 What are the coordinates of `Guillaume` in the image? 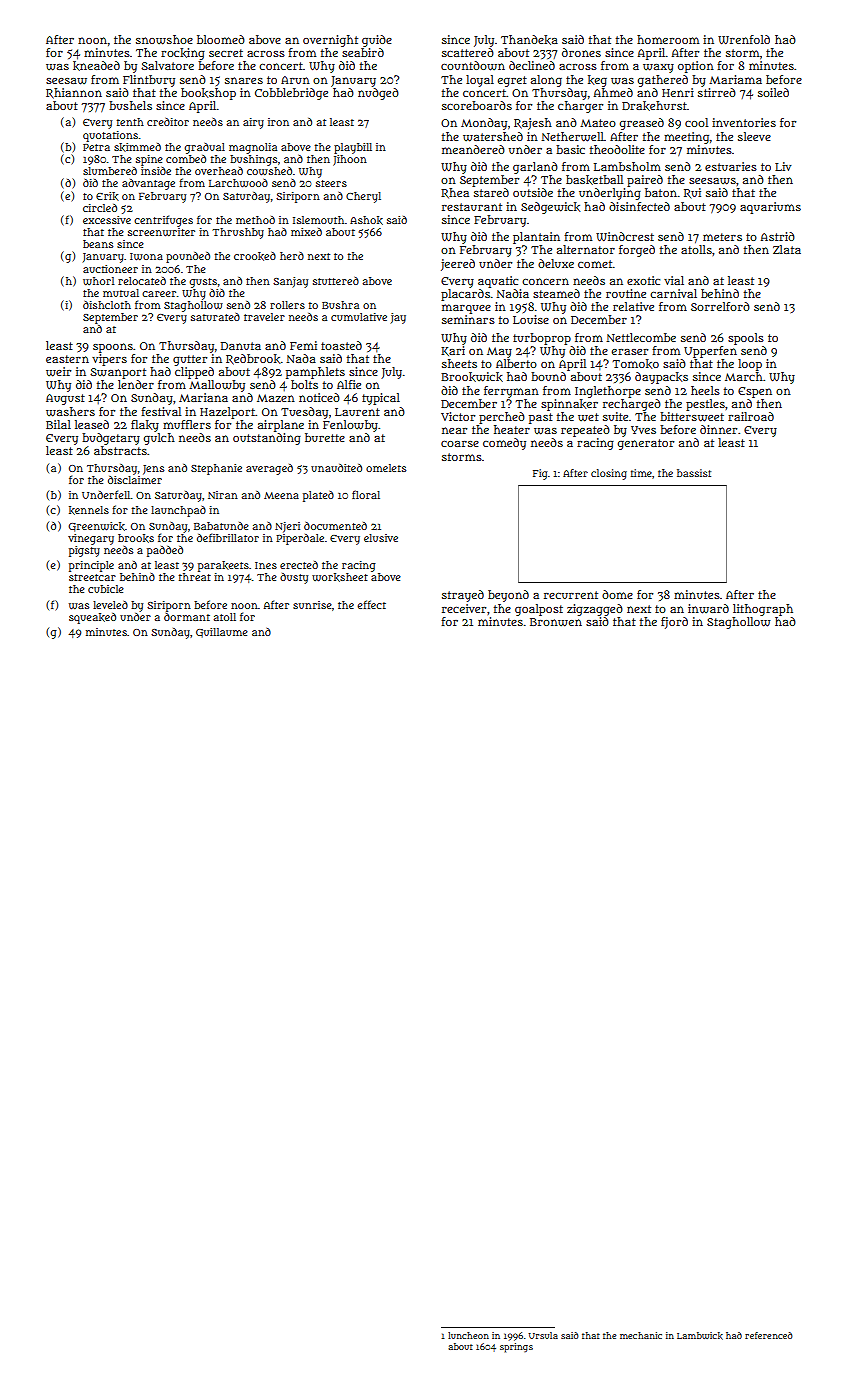 It's located at (222, 633).
